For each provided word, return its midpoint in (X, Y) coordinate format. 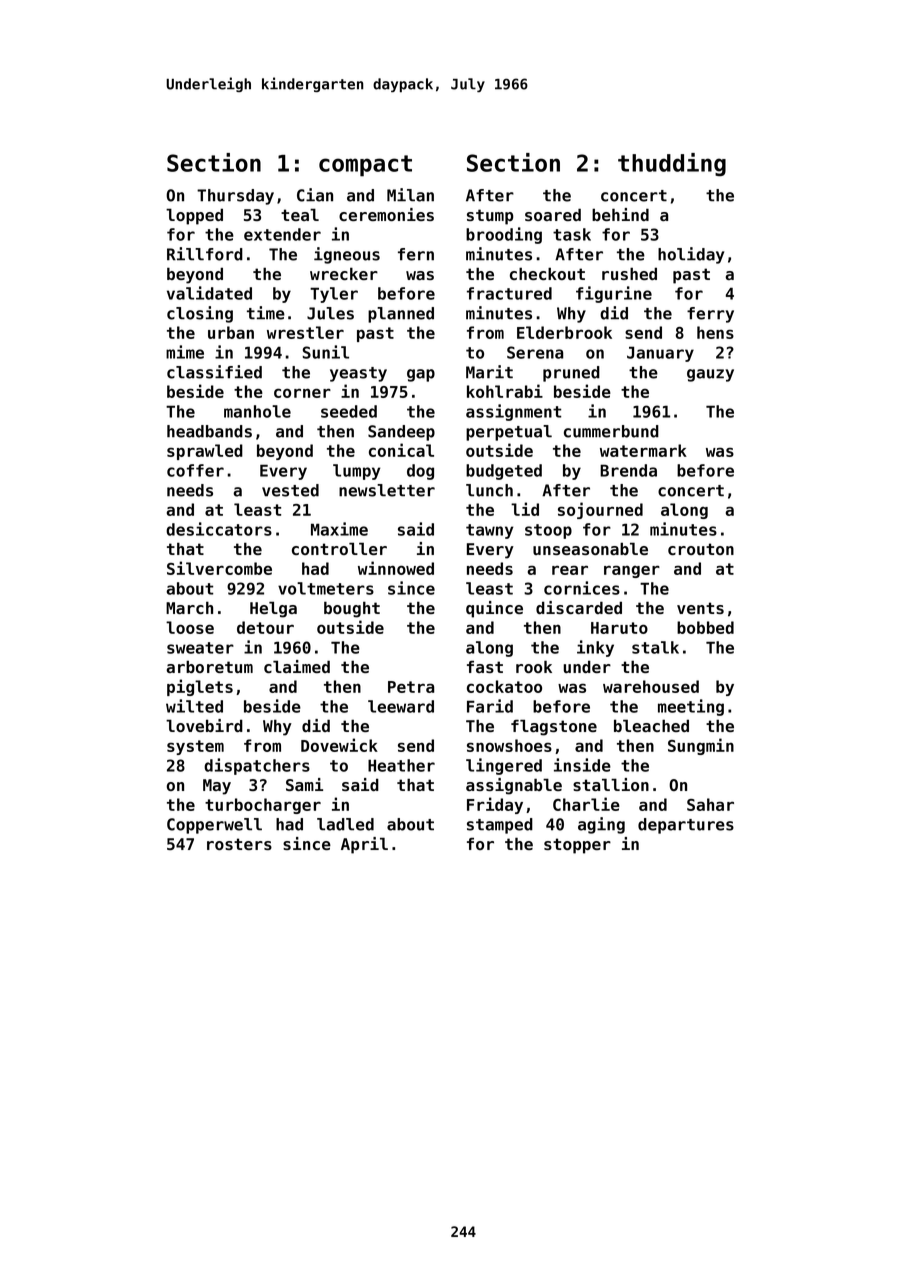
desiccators (219, 529)
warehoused (651, 686)
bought (352, 609)
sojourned (600, 510)
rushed (629, 273)
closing (200, 314)
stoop (548, 531)
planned (401, 315)
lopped (194, 216)
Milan (410, 195)
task (572, 234)
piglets (200, 687)
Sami (304, 784)
